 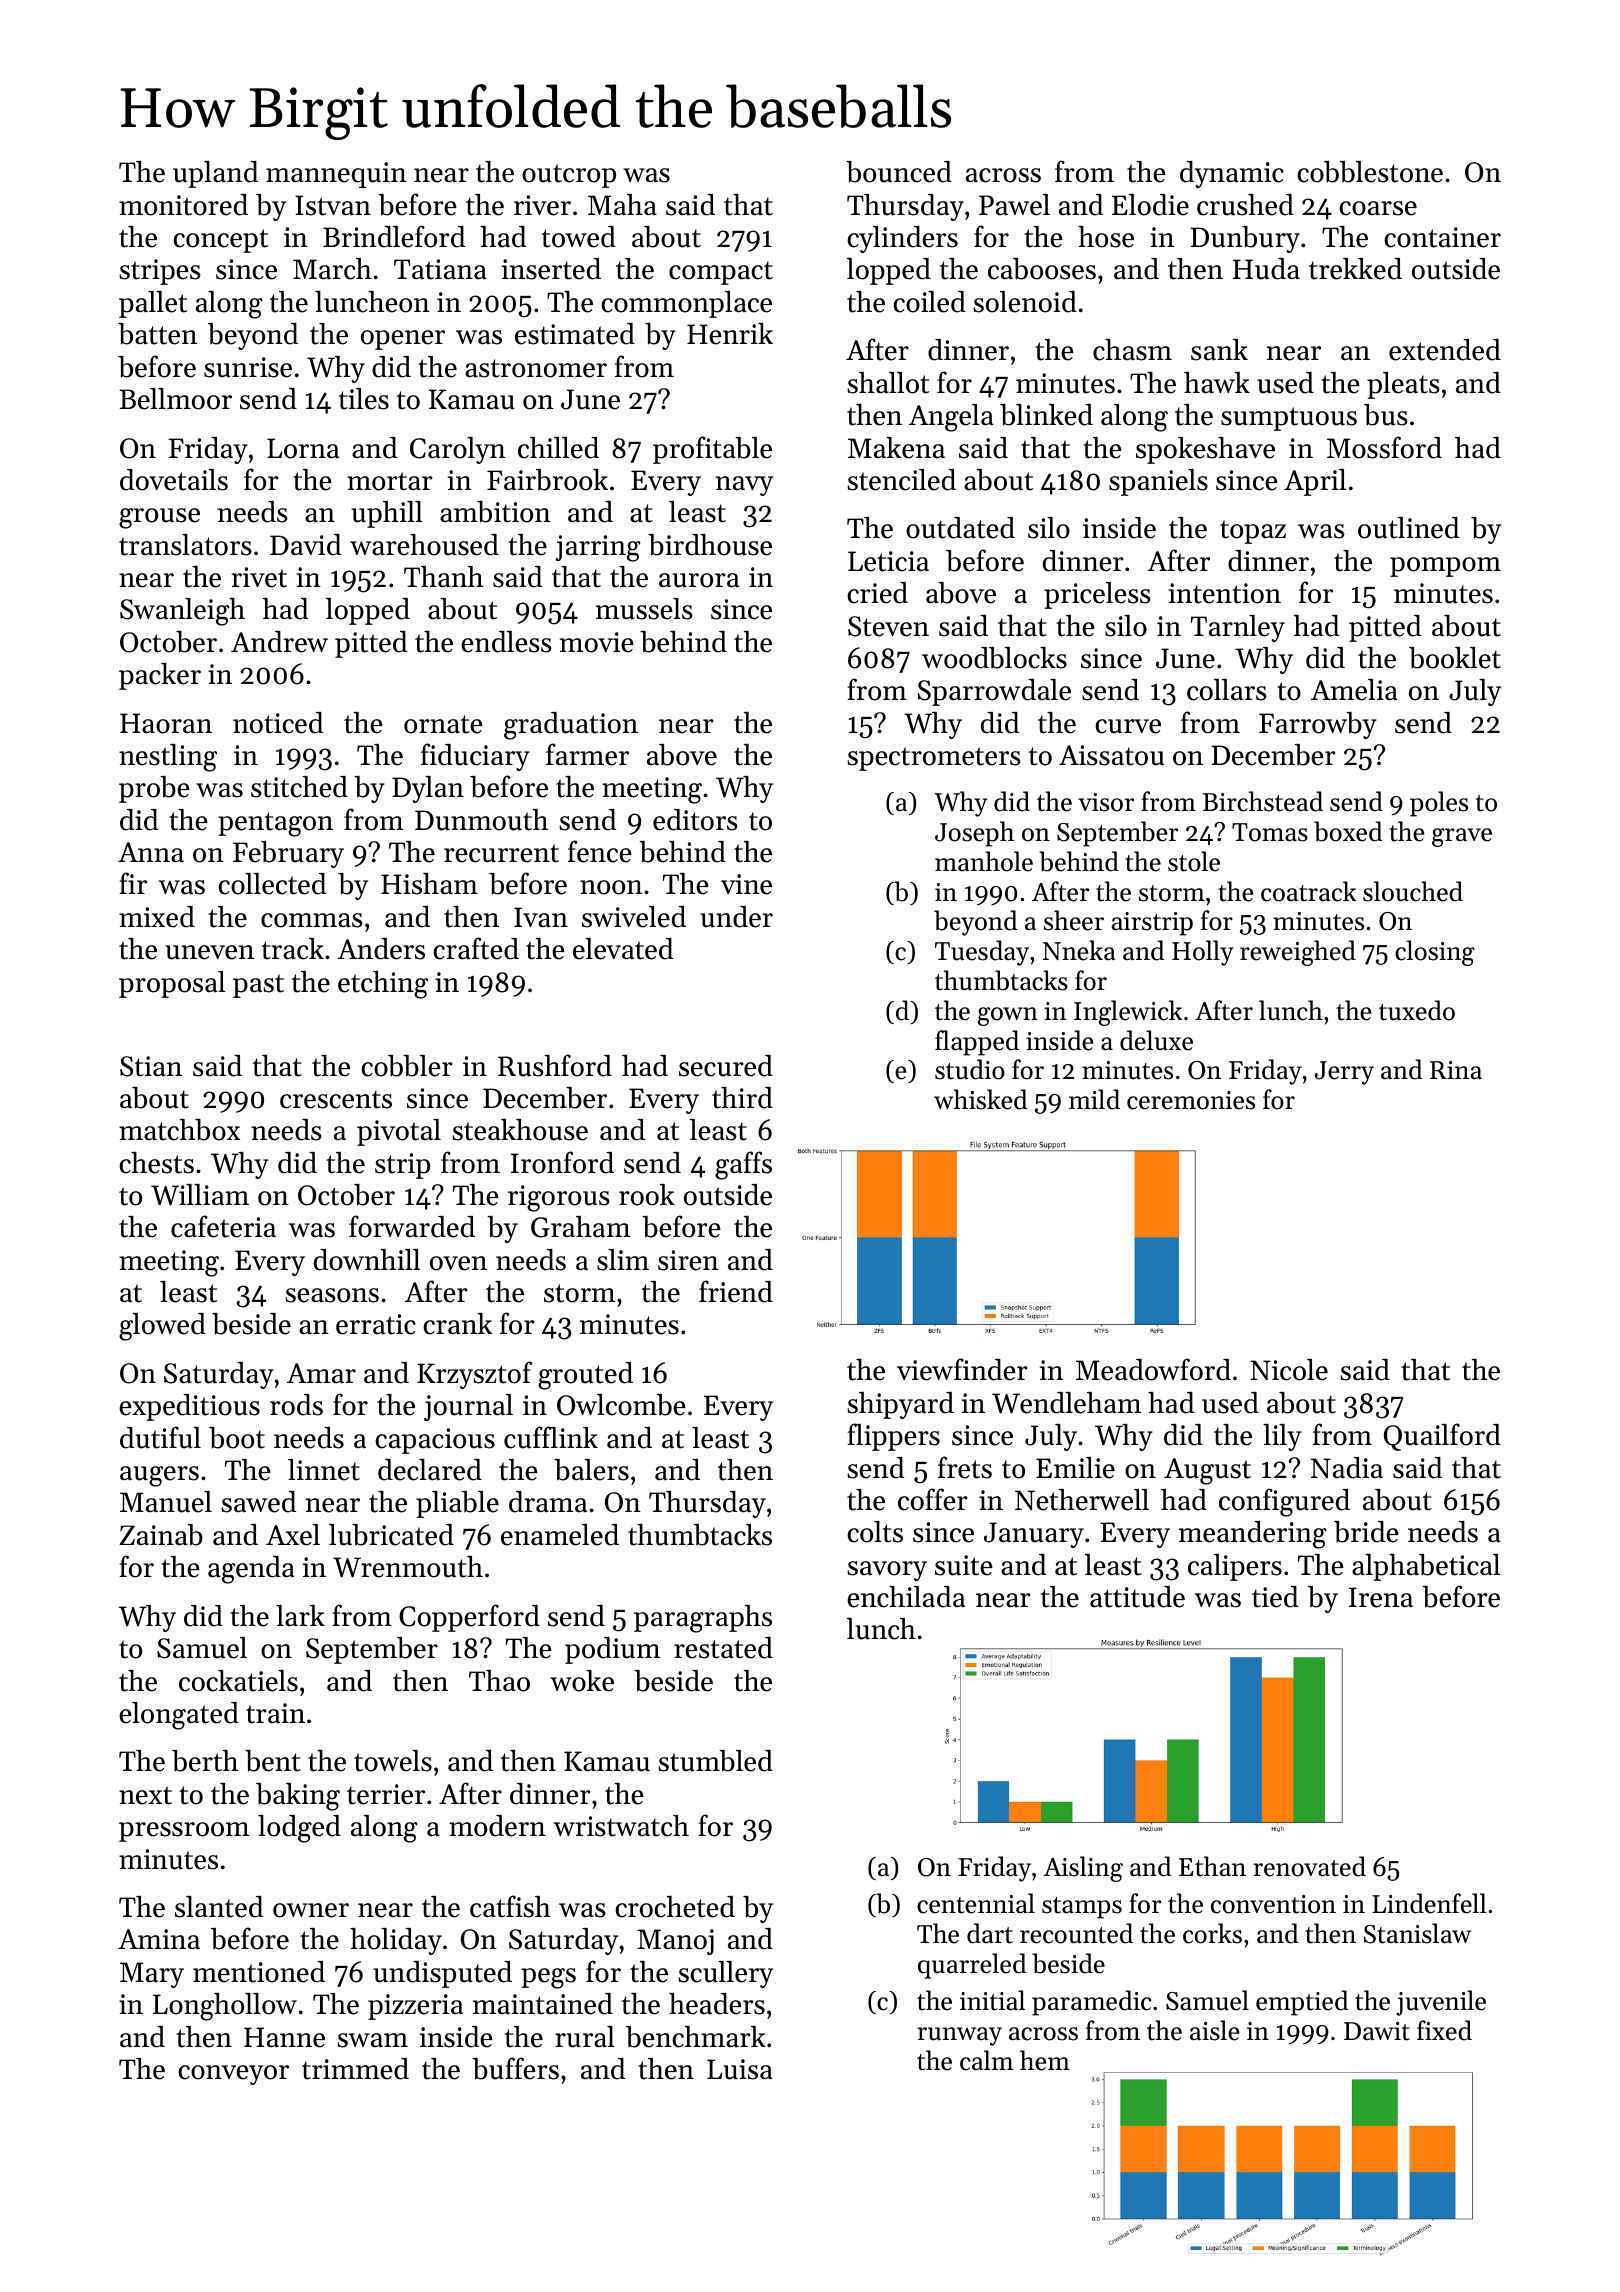 What do you see at coordinates (569, 176) in the page?
I see `outcrop` at bounding box center [569, 176].
